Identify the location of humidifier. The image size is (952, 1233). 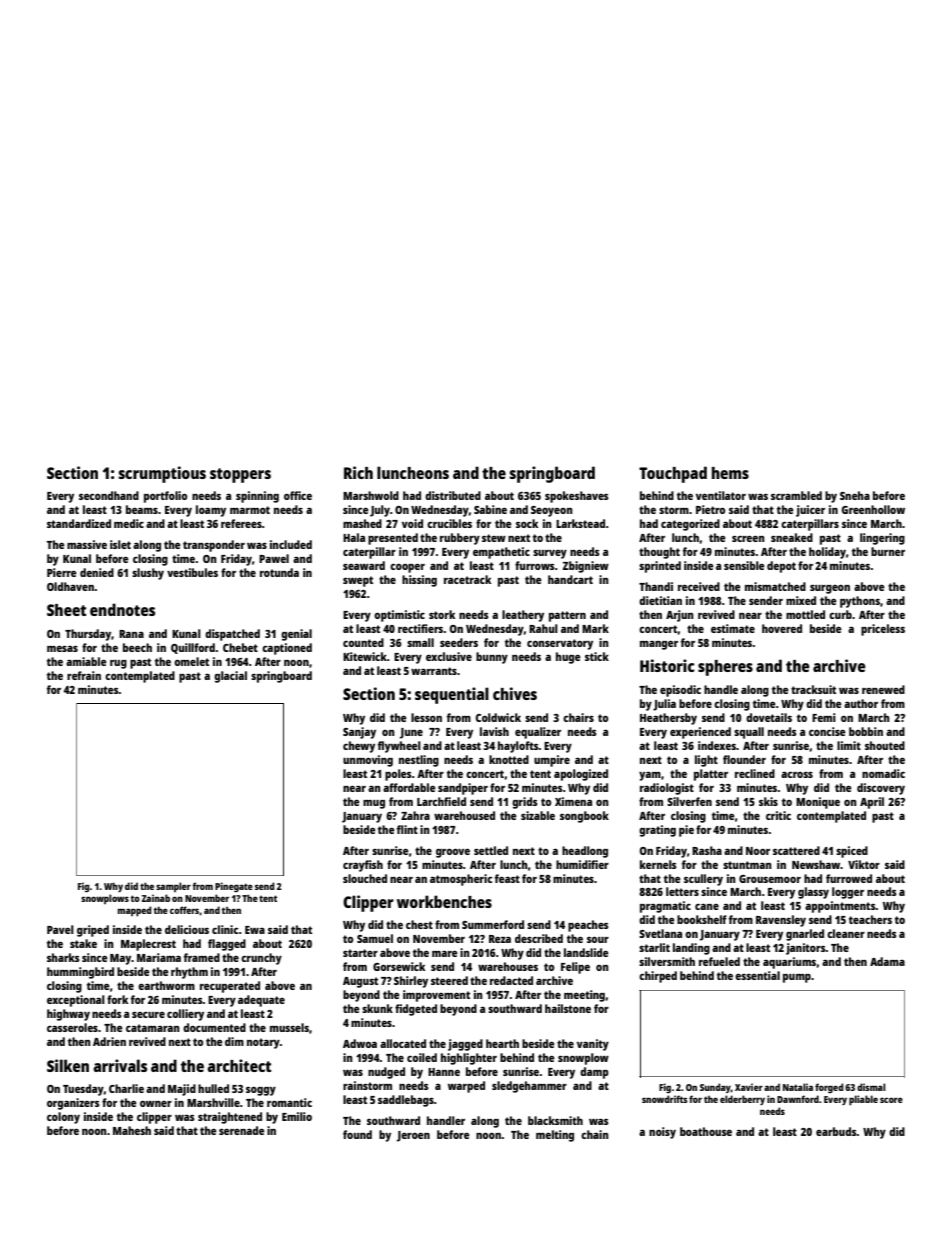
(582, 864).
